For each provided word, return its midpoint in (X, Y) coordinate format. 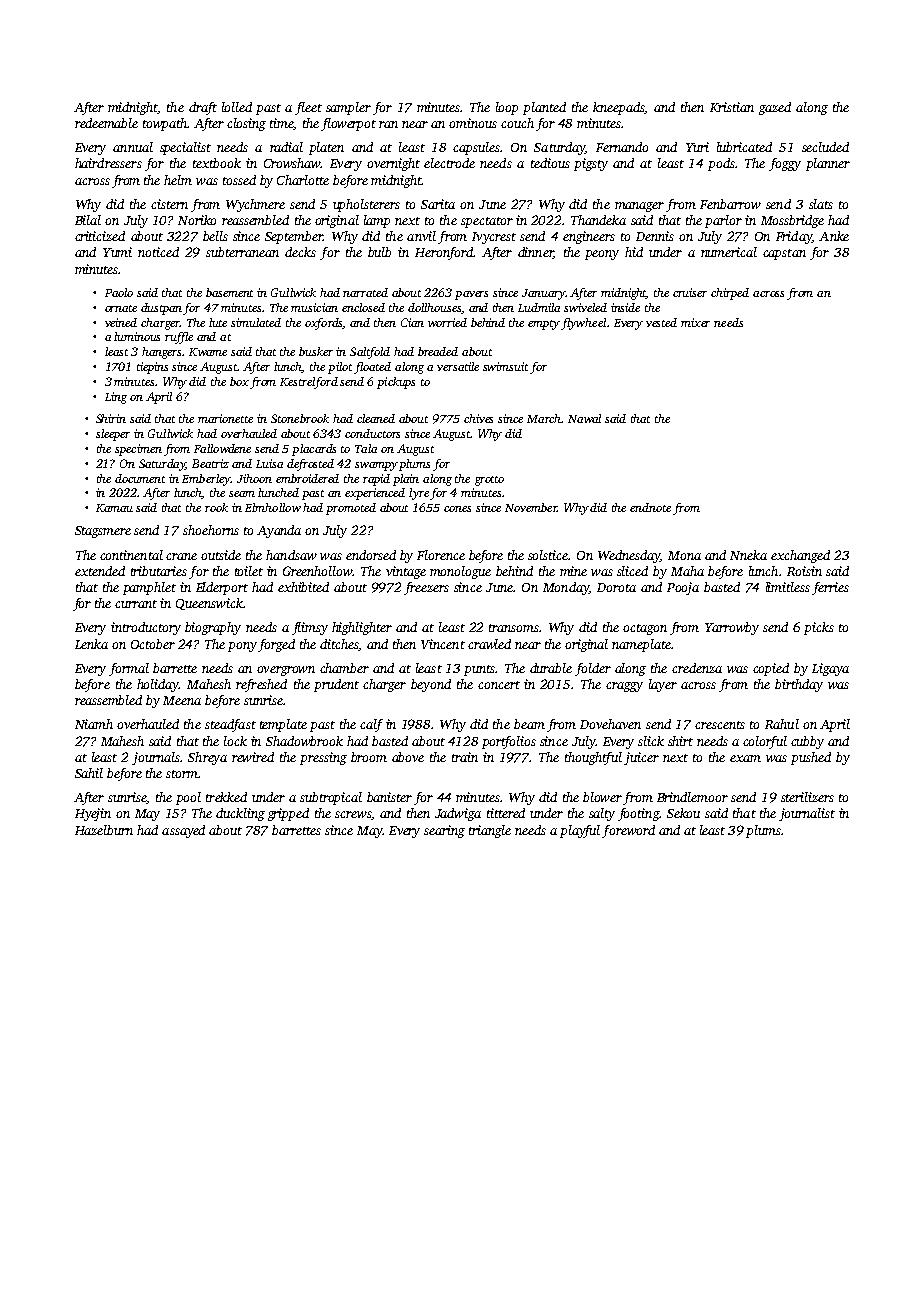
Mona (684, 555)
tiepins (152, 368)
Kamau (114, 508)
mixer (695, 322)
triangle (490, 831)
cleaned (376, 418)
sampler (348, 108)
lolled (237, 107)
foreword (628, 831)
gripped (288, 814)
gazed (775, 108)
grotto (489, 481)
